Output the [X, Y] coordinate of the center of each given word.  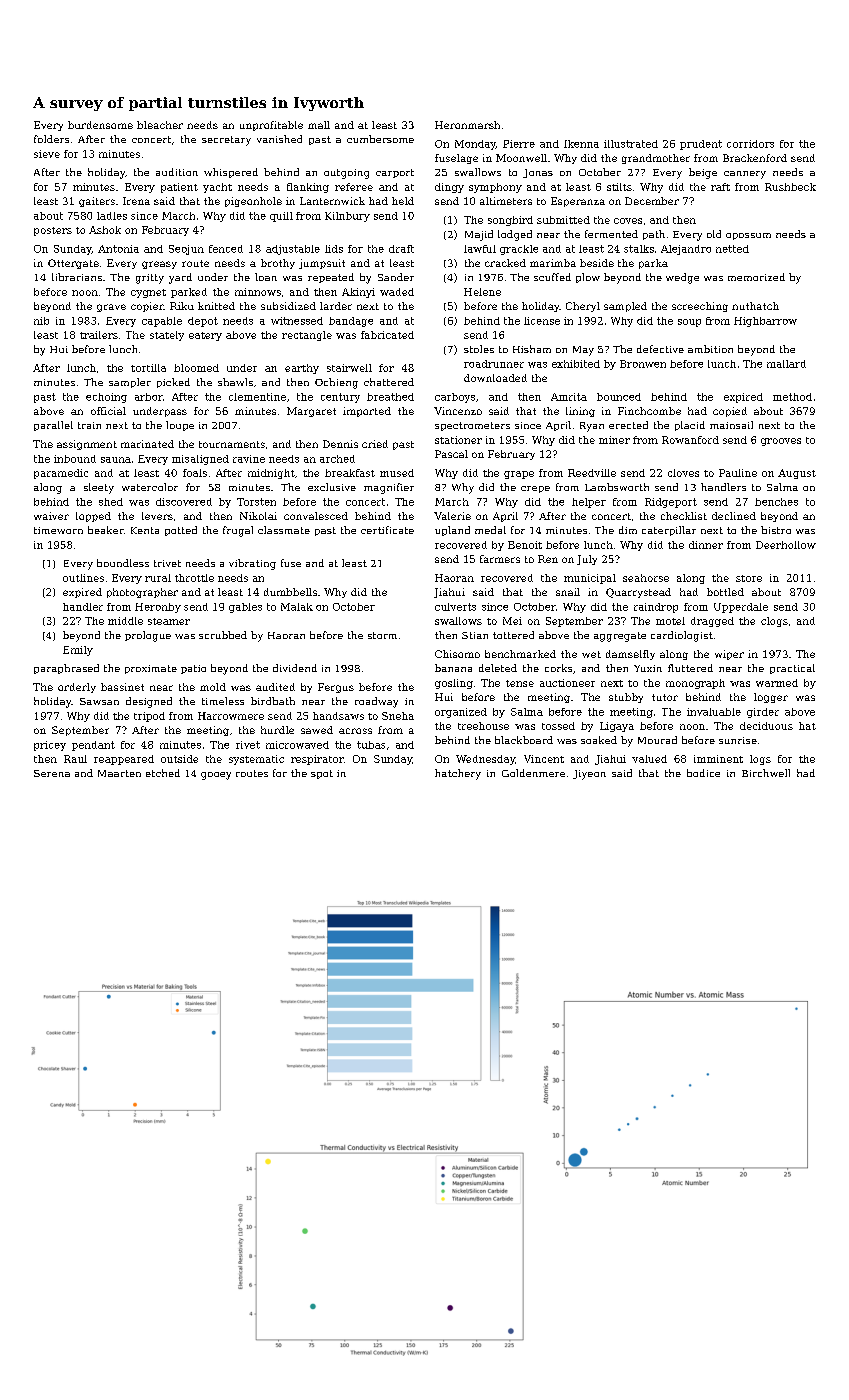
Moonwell [521, 158]
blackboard [524, 740]
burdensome [100, 125]
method [792, 397]
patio [193, 669]
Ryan [592, 427]
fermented [611, 234]
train [89, 425]
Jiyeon [589, 775]
